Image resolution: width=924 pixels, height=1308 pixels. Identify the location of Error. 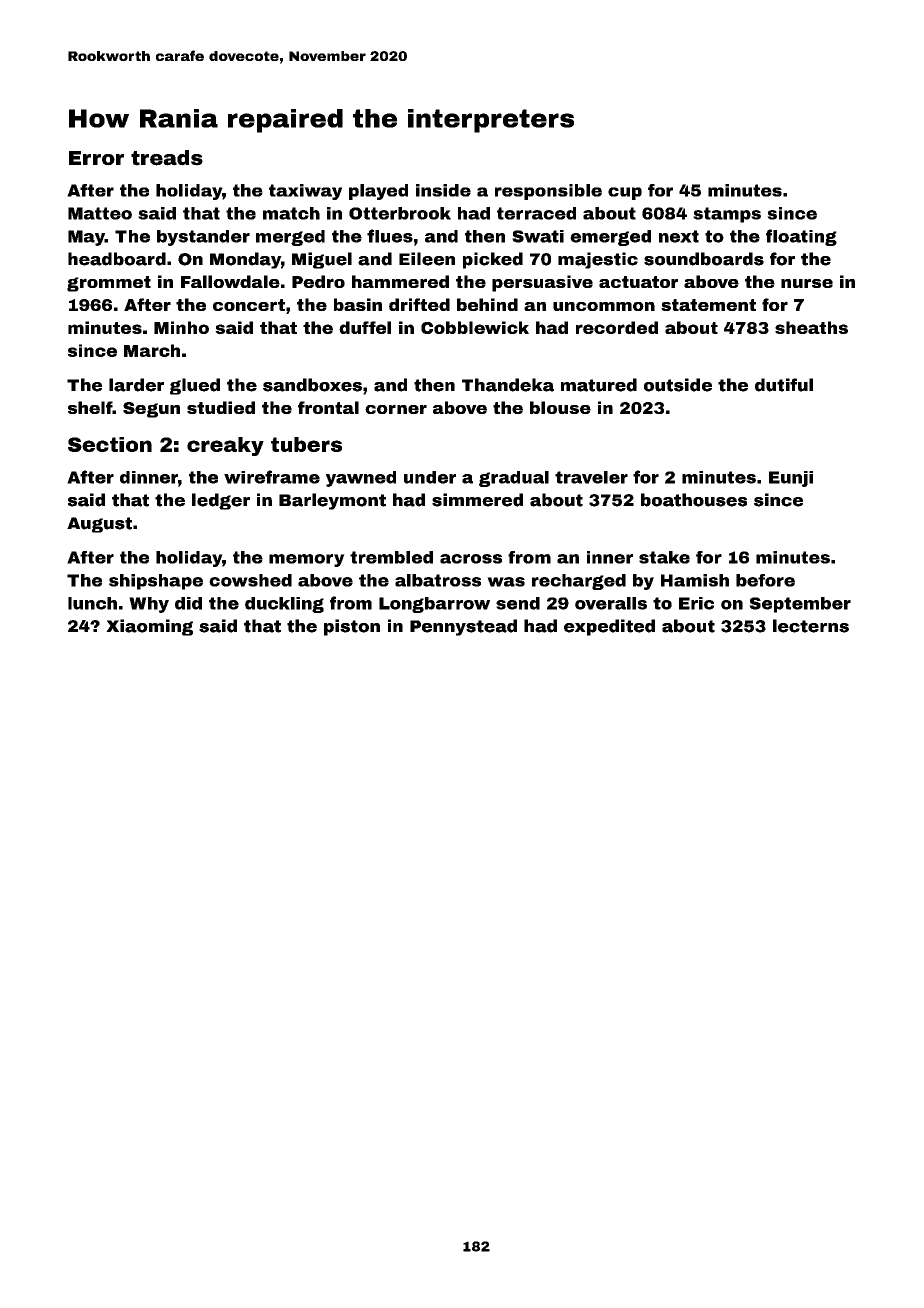
(96, 158).
